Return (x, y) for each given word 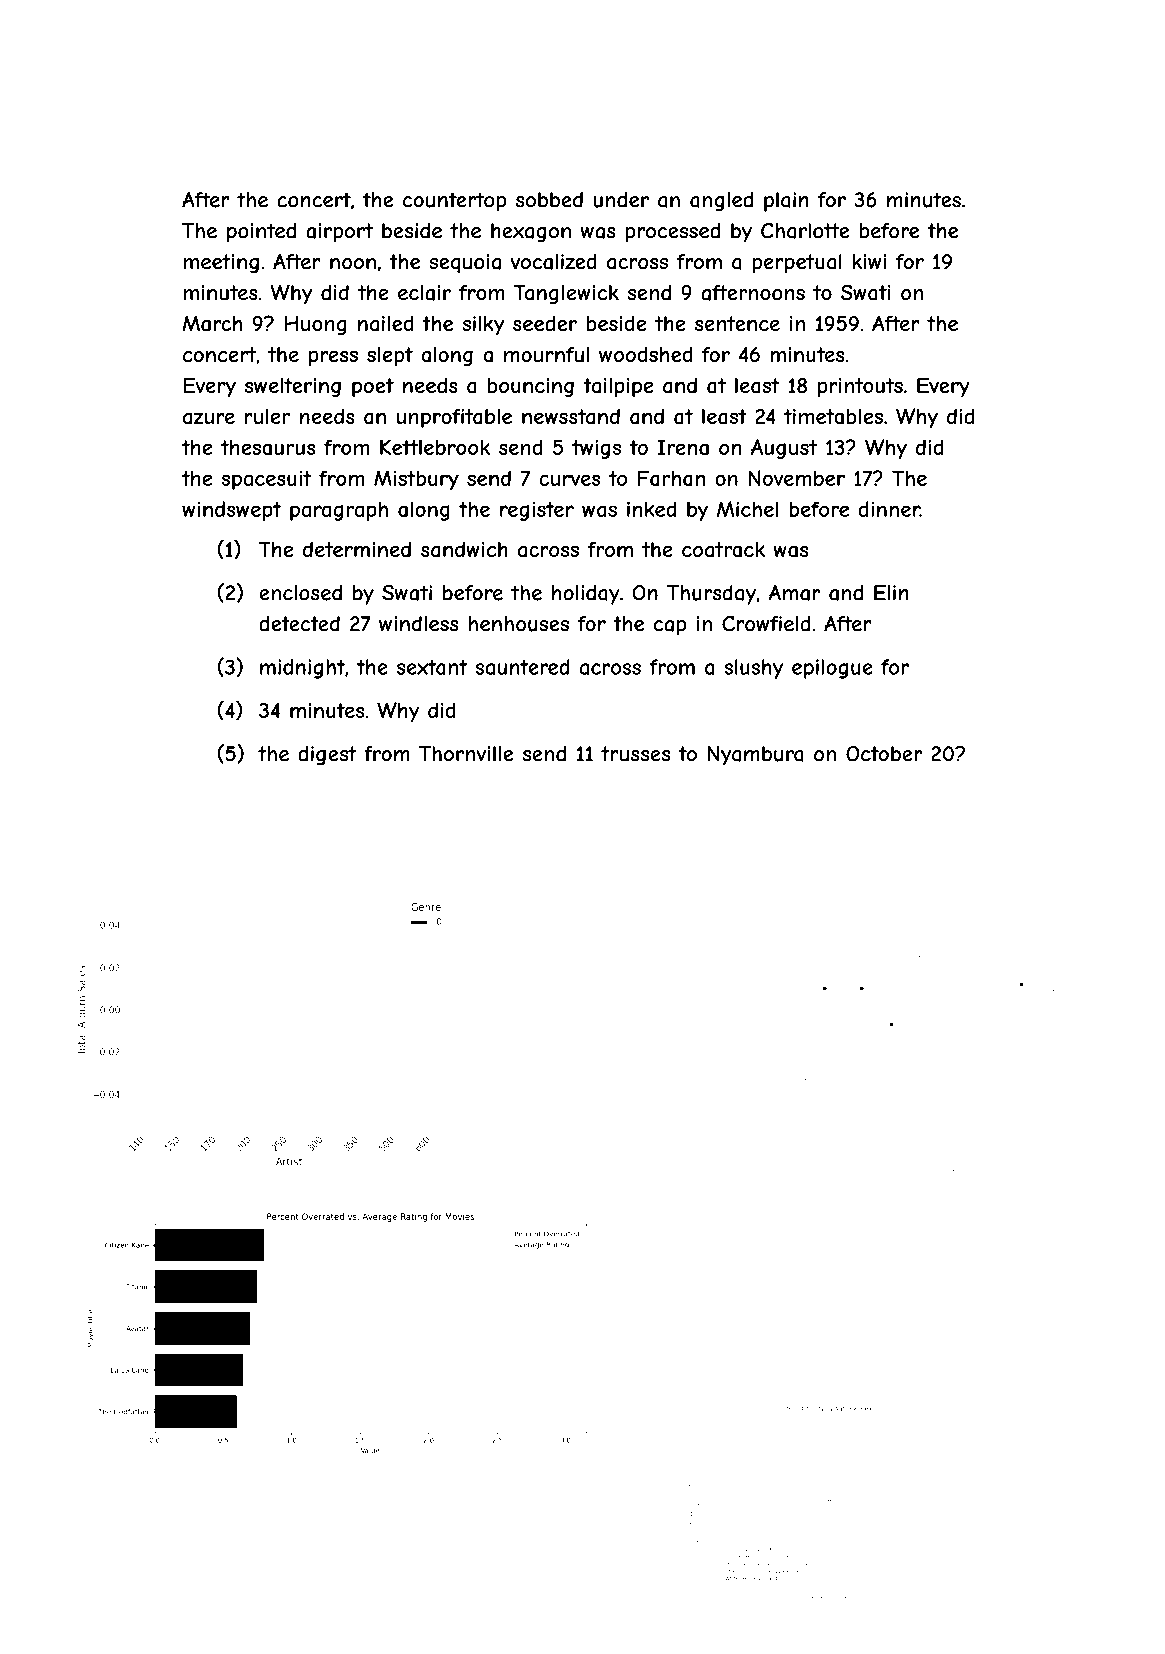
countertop (454, 202)
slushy (753, 669)
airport (339, 233)
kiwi (869, 262)
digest (327, 756)
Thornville (466, 754)
